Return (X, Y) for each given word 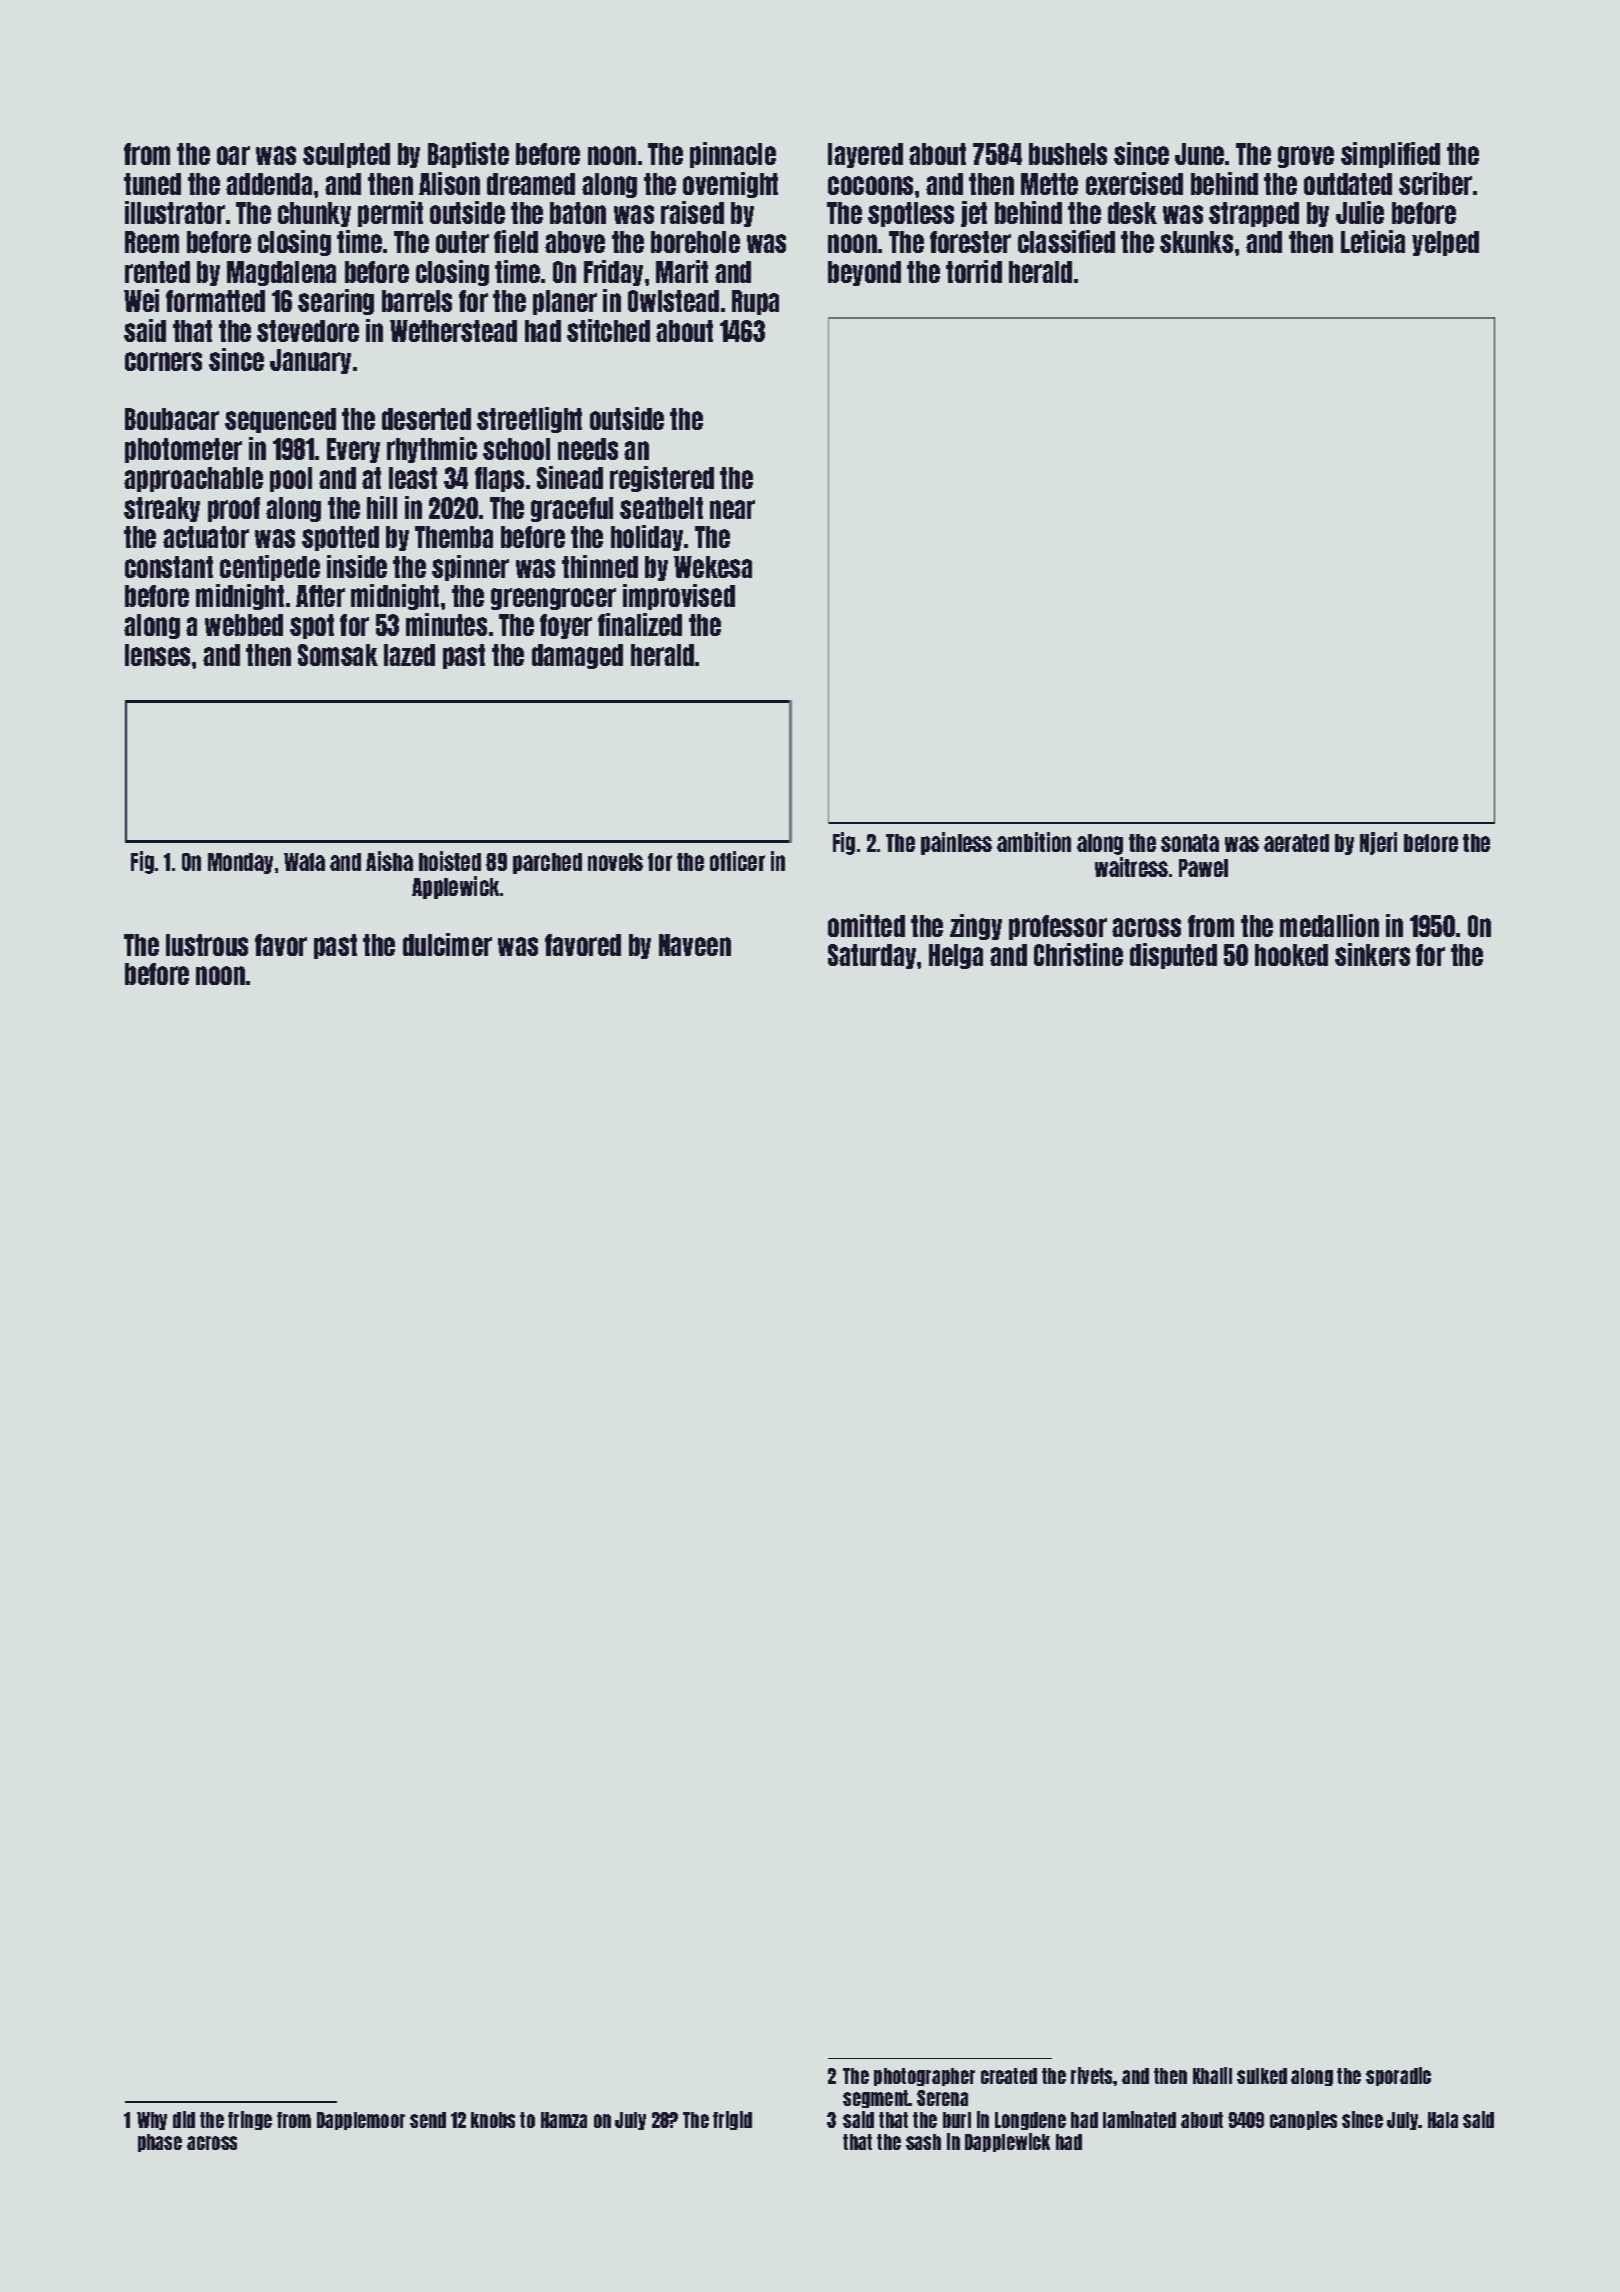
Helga (956, 956)
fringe (250, 2120)
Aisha (389, 861)
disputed (1173, 956)
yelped (1445, 243)
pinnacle (733, 155)
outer (462, 242)
